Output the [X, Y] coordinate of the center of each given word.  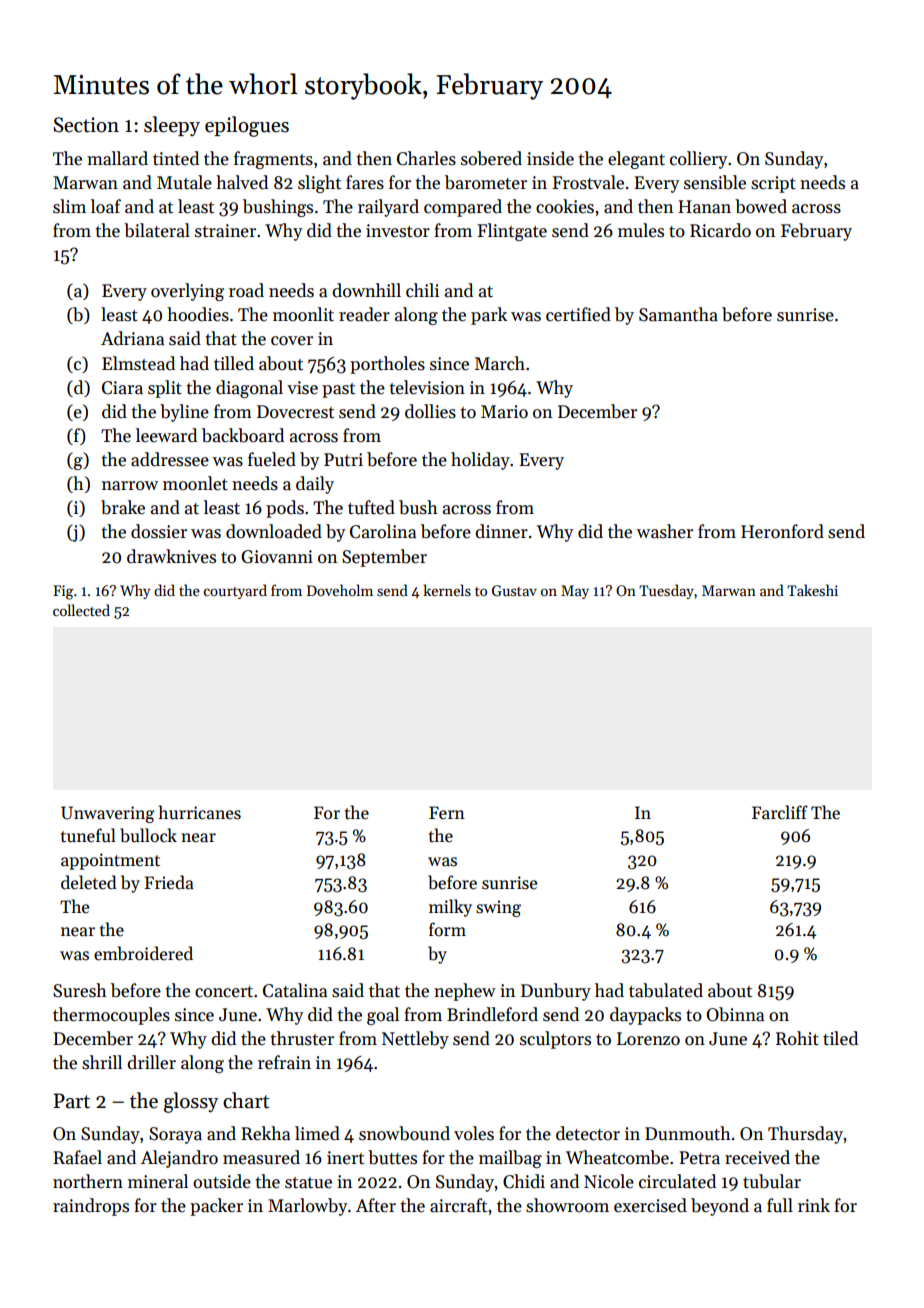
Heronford [782, 531]
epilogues [247, 126]
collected [81, 610]
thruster [302, 1038]
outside [222, 1181]
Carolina [383, 531]
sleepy [172, 126]
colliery [699, 160]
